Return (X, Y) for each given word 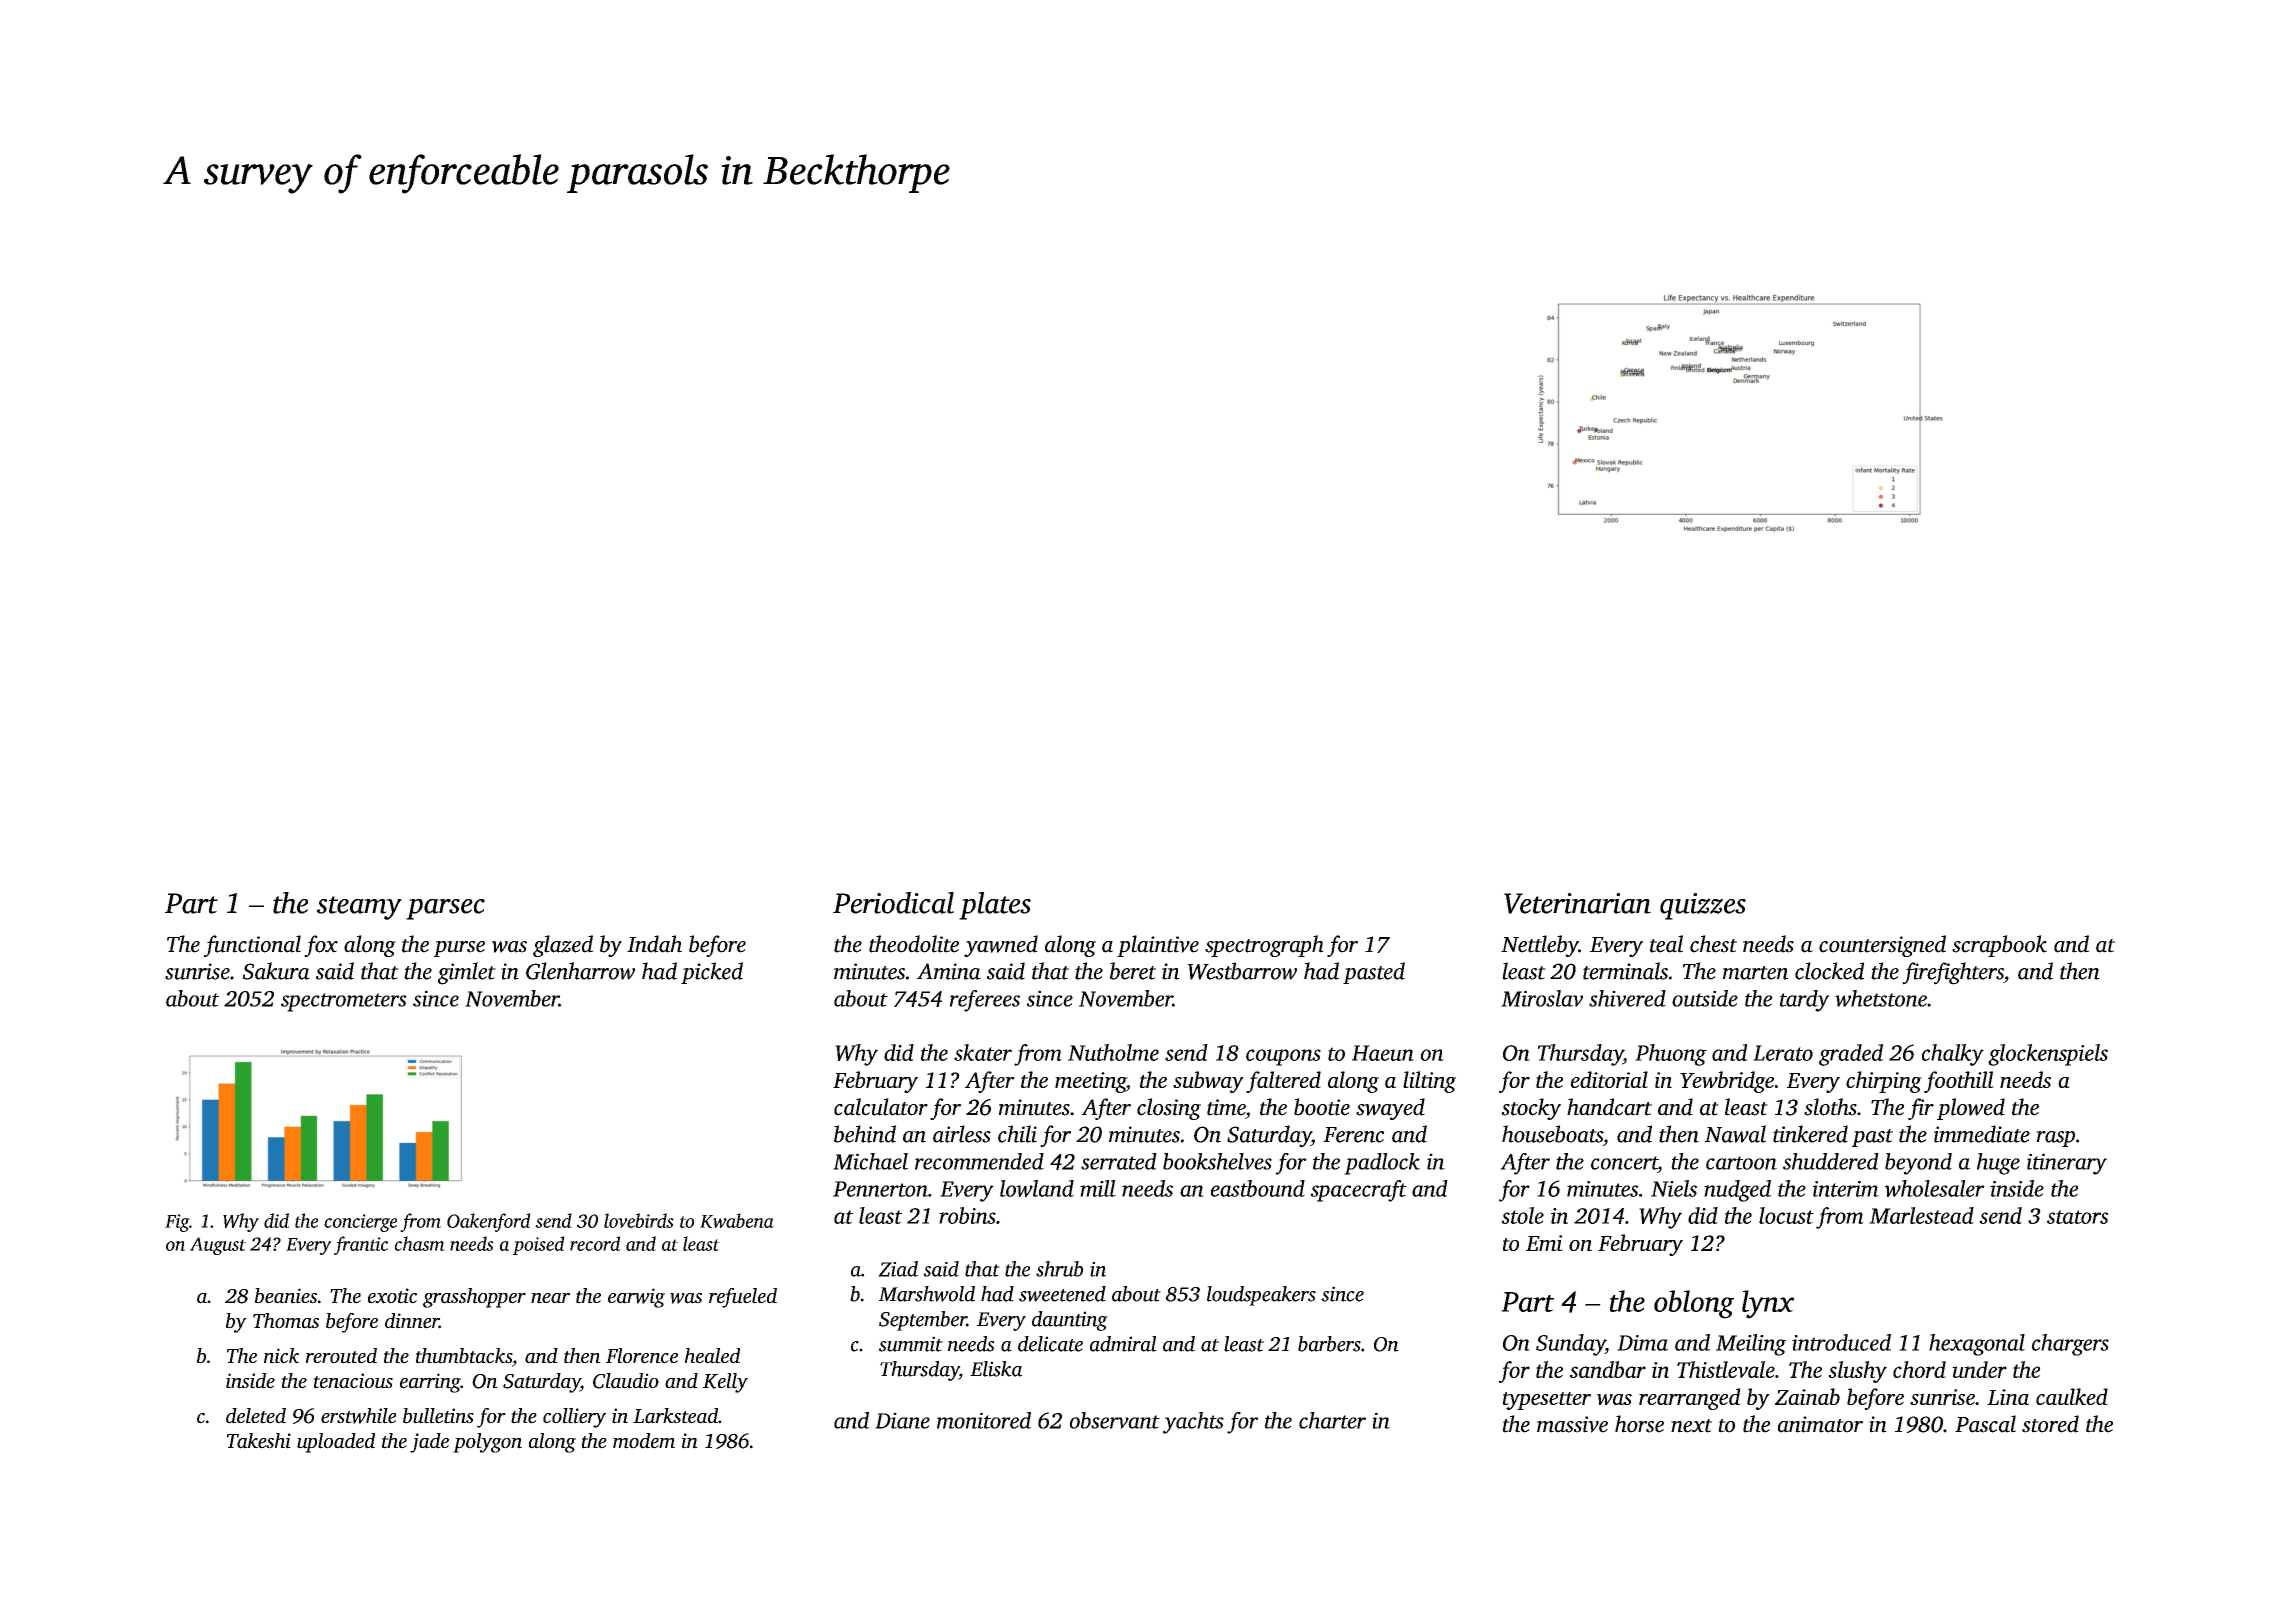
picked (712, 973)
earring (430, 1383)
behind (865, 1134)
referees (985, 1001)
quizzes (1703, 906)
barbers (1329, 1344)
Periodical (893, 903)
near (550, 1298)
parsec (445, 909)
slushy (1857, 1372)
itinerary (2067, 1164)
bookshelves (1217, 1161)
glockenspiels (2048, 1055)
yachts (1193, 1423)
